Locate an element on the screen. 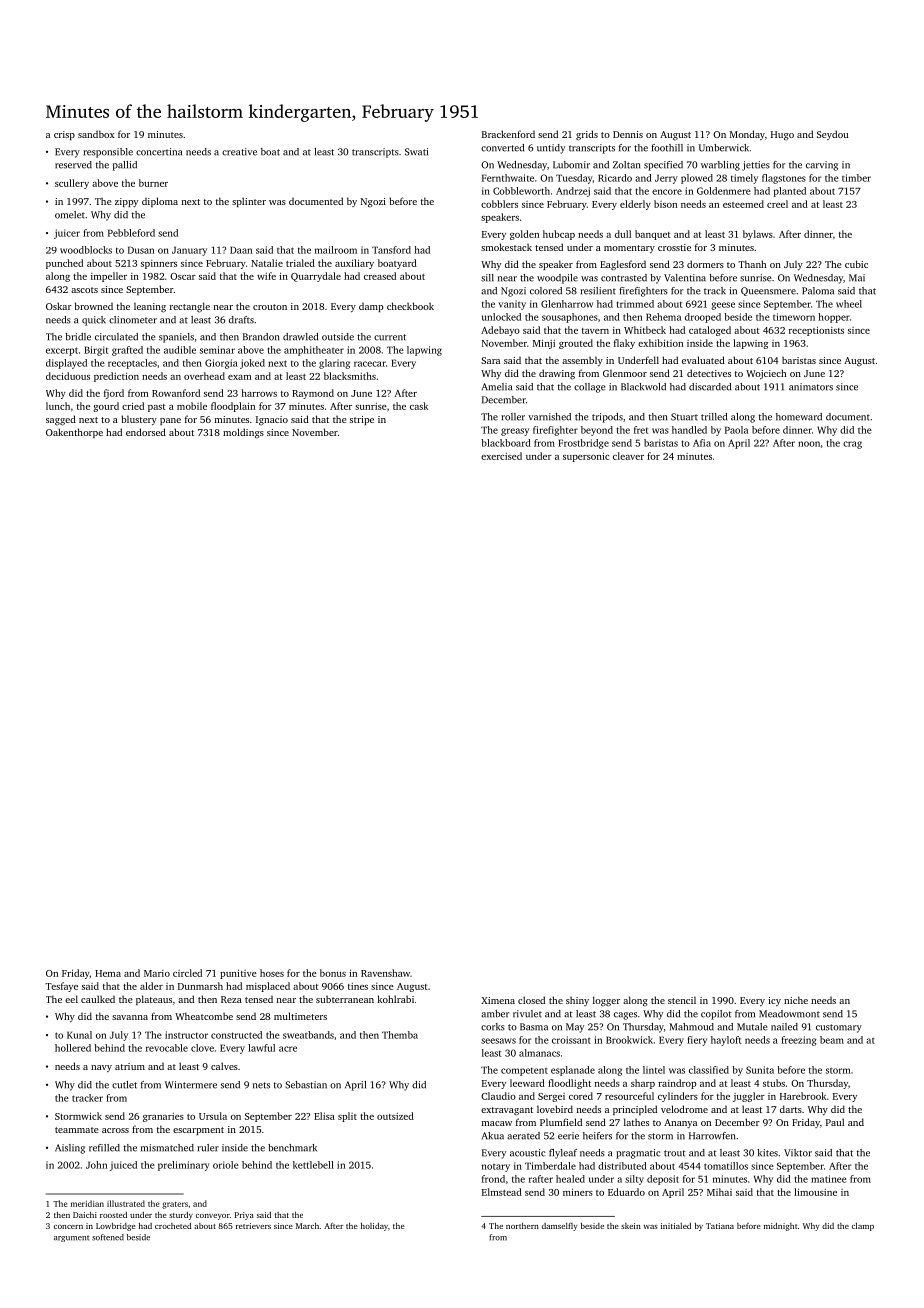 The image size is (924, 1308). Seydou is located at coordinates (832, 135).
